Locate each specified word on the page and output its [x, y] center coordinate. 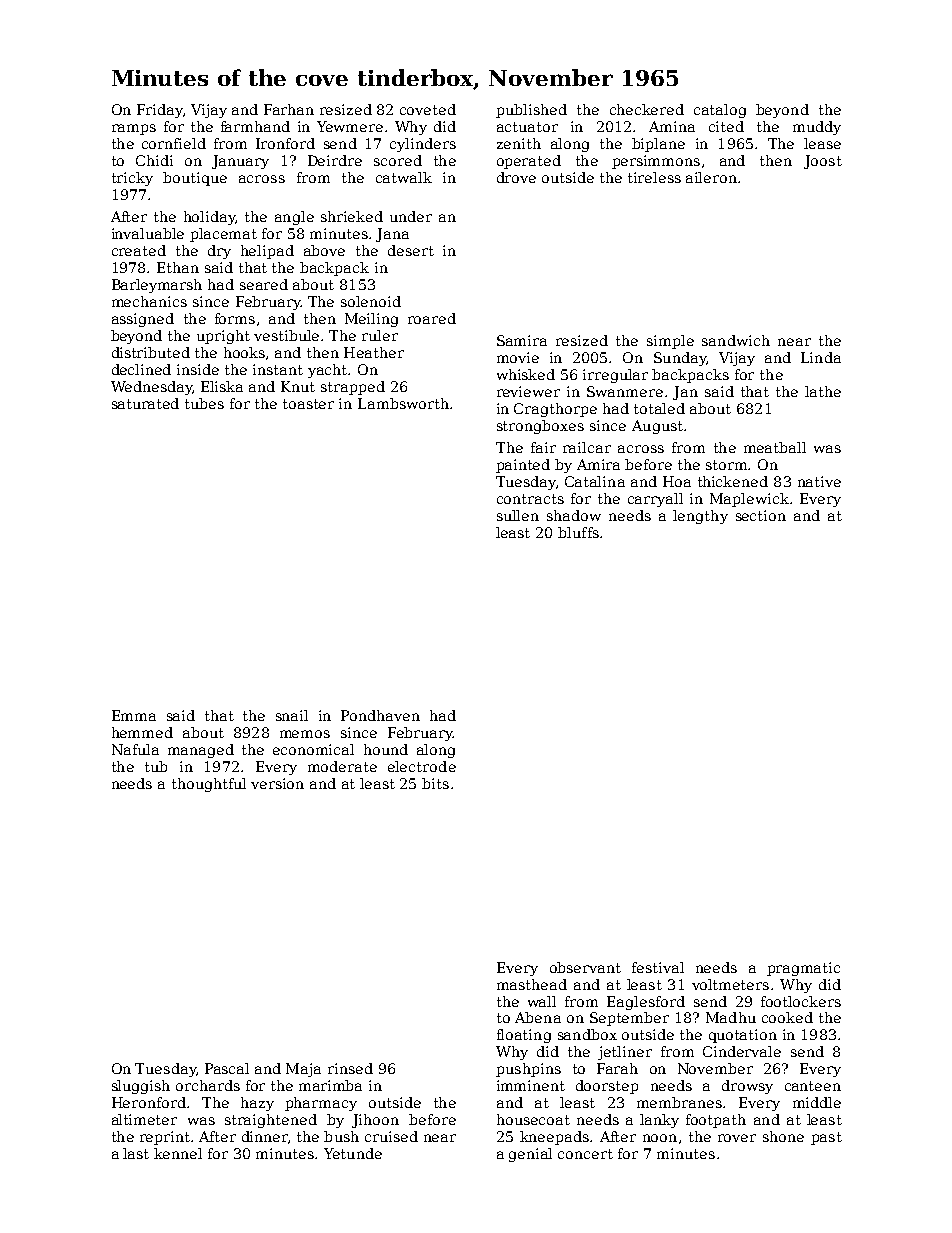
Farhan [289, 109]
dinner [265, 1136]
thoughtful [209, 785]
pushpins [528, 1070]
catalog [720, 111]
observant [585, 967]
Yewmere [350, 126]
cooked [787, 1017]
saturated [145, 403]
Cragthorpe [555, 410]
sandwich [736, 340]
